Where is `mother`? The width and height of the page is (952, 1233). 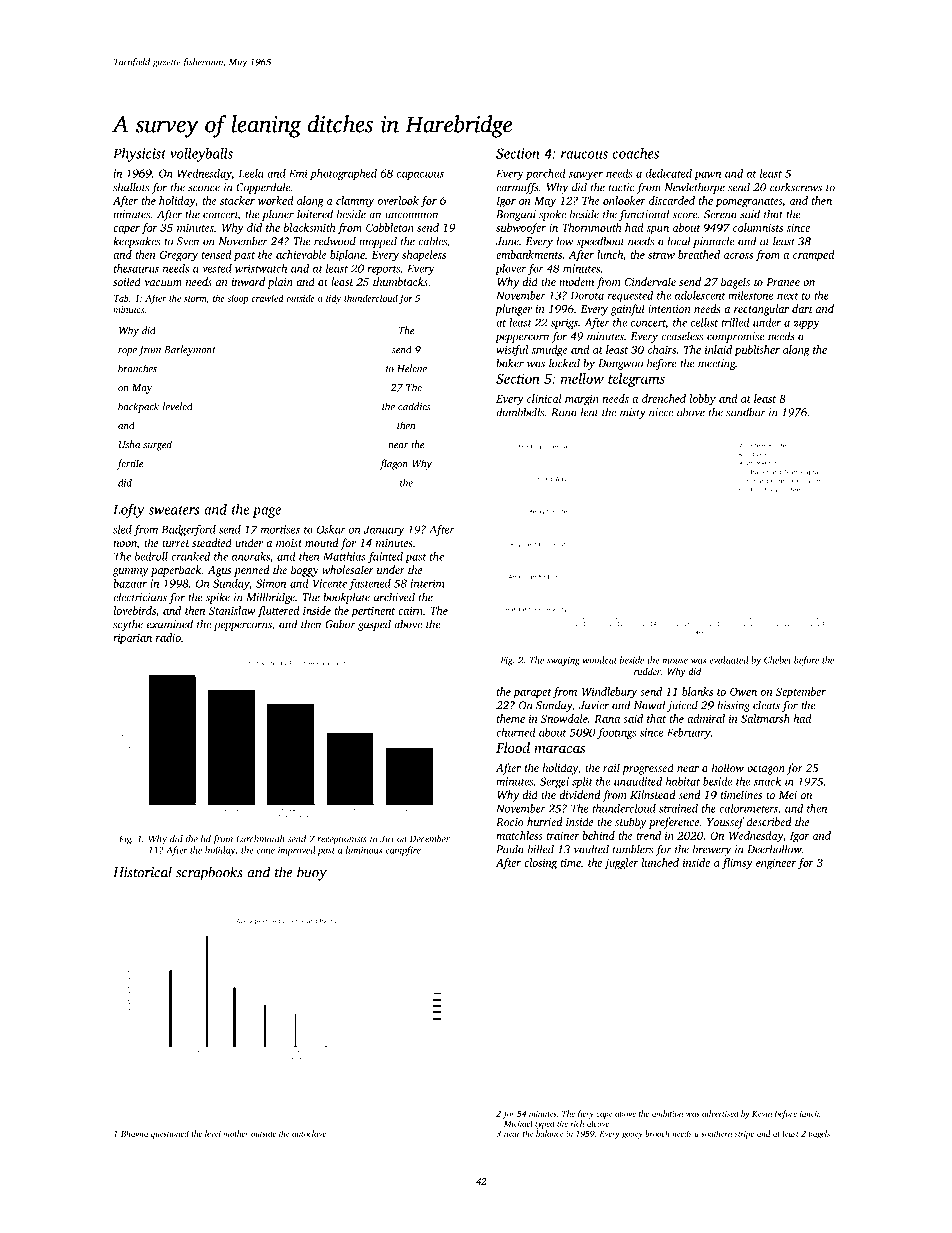 mother is located at coordinates (236, 1133).
